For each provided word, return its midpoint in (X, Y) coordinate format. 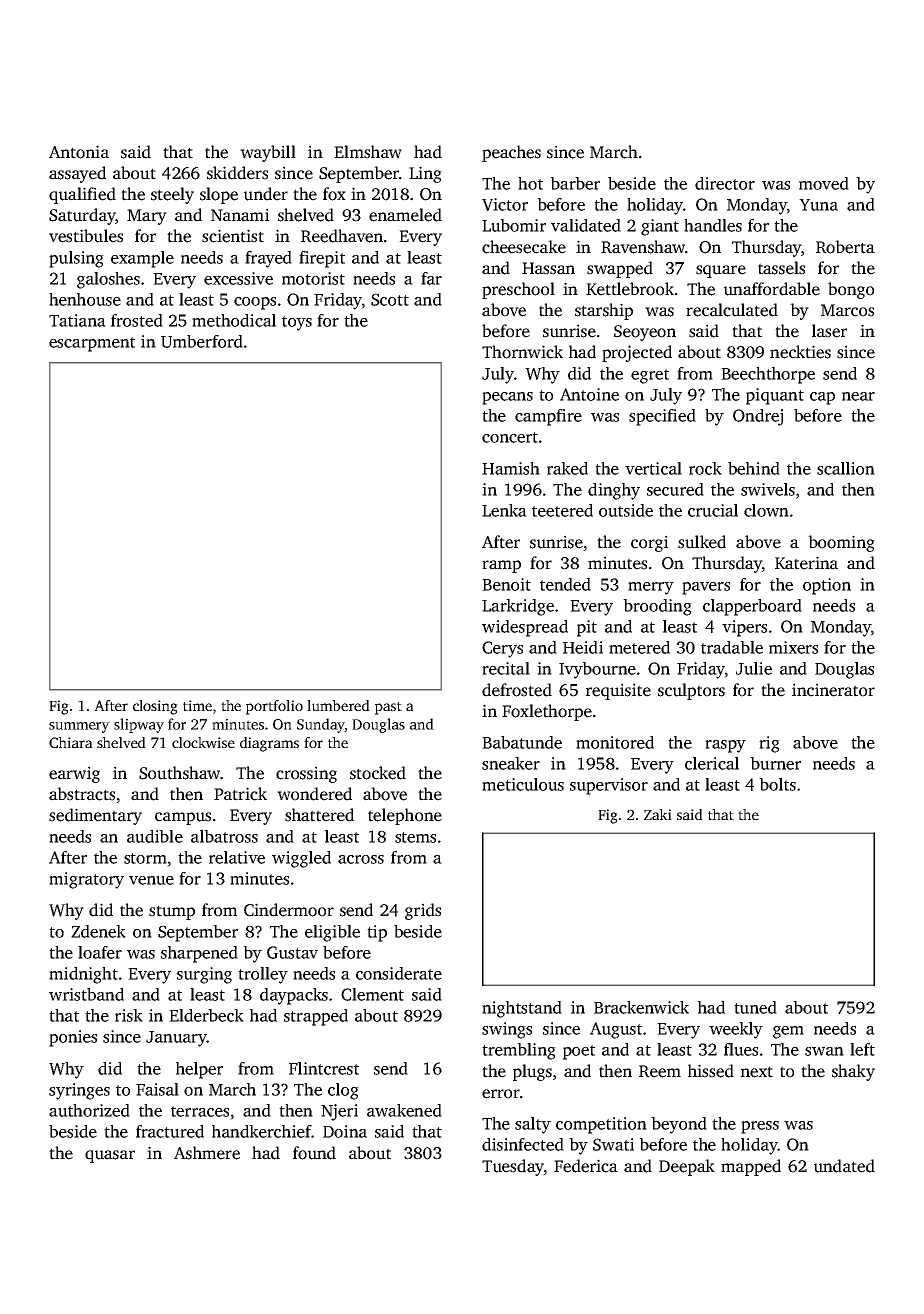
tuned (755, 1007)
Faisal (157, 1089)
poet (579, 1052)
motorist (313, 278)
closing (155, 707)
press (760, 1127)
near (858, 396)
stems (415, 837)
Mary (147, 217)
